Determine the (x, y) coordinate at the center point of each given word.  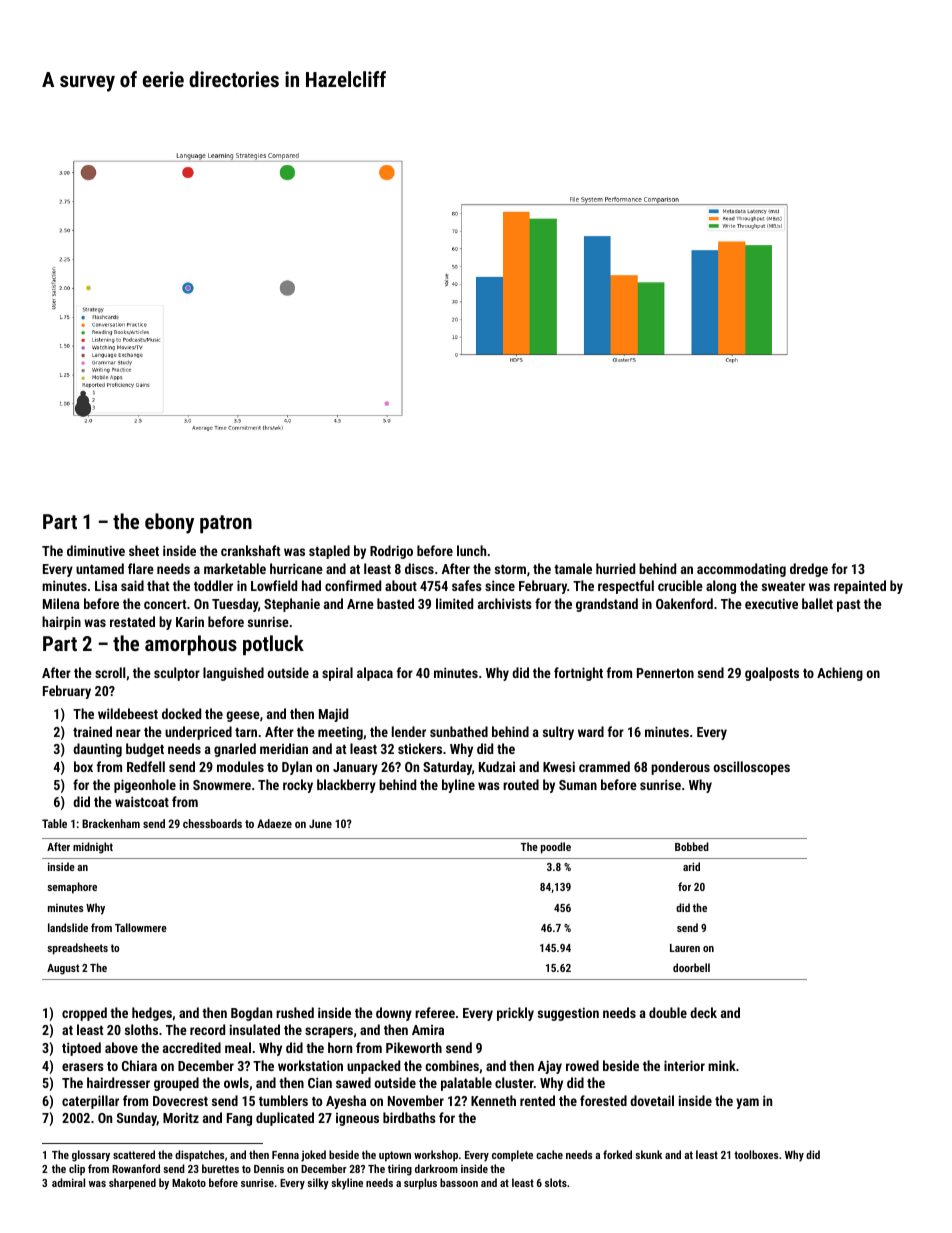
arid (691, 866)
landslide (68, 927)
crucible (680, 585)
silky (318, 1184)
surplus (420, 1184)
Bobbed (692, 846)
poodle (556, 848)
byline (458, 786)
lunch (471, 550)
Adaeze (274, 823)
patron (226, 524)
